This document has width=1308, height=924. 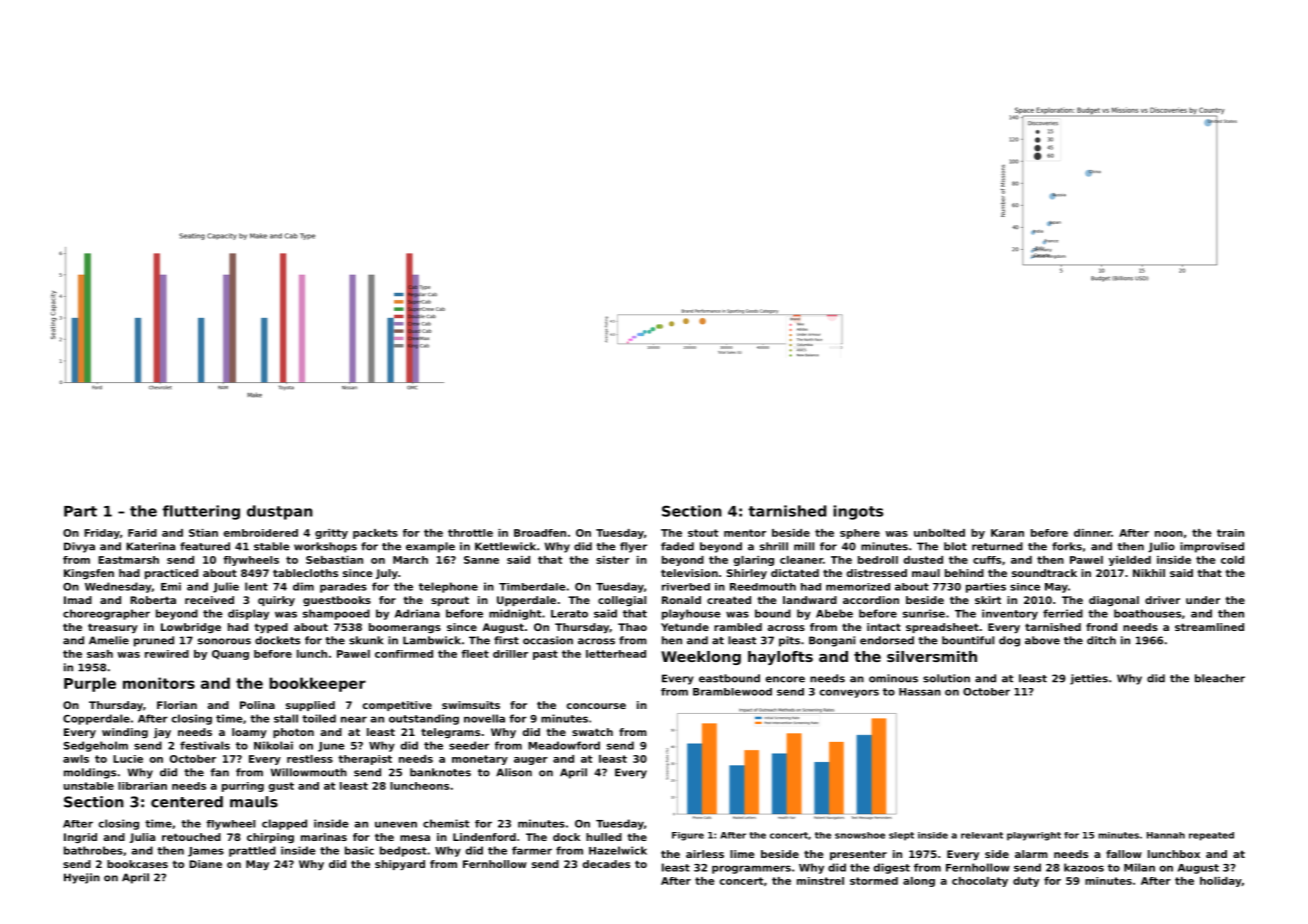 What do you see at coordinates (82, 878) in the document?
I see `Hyejin` at bounding box center [82, 878].
